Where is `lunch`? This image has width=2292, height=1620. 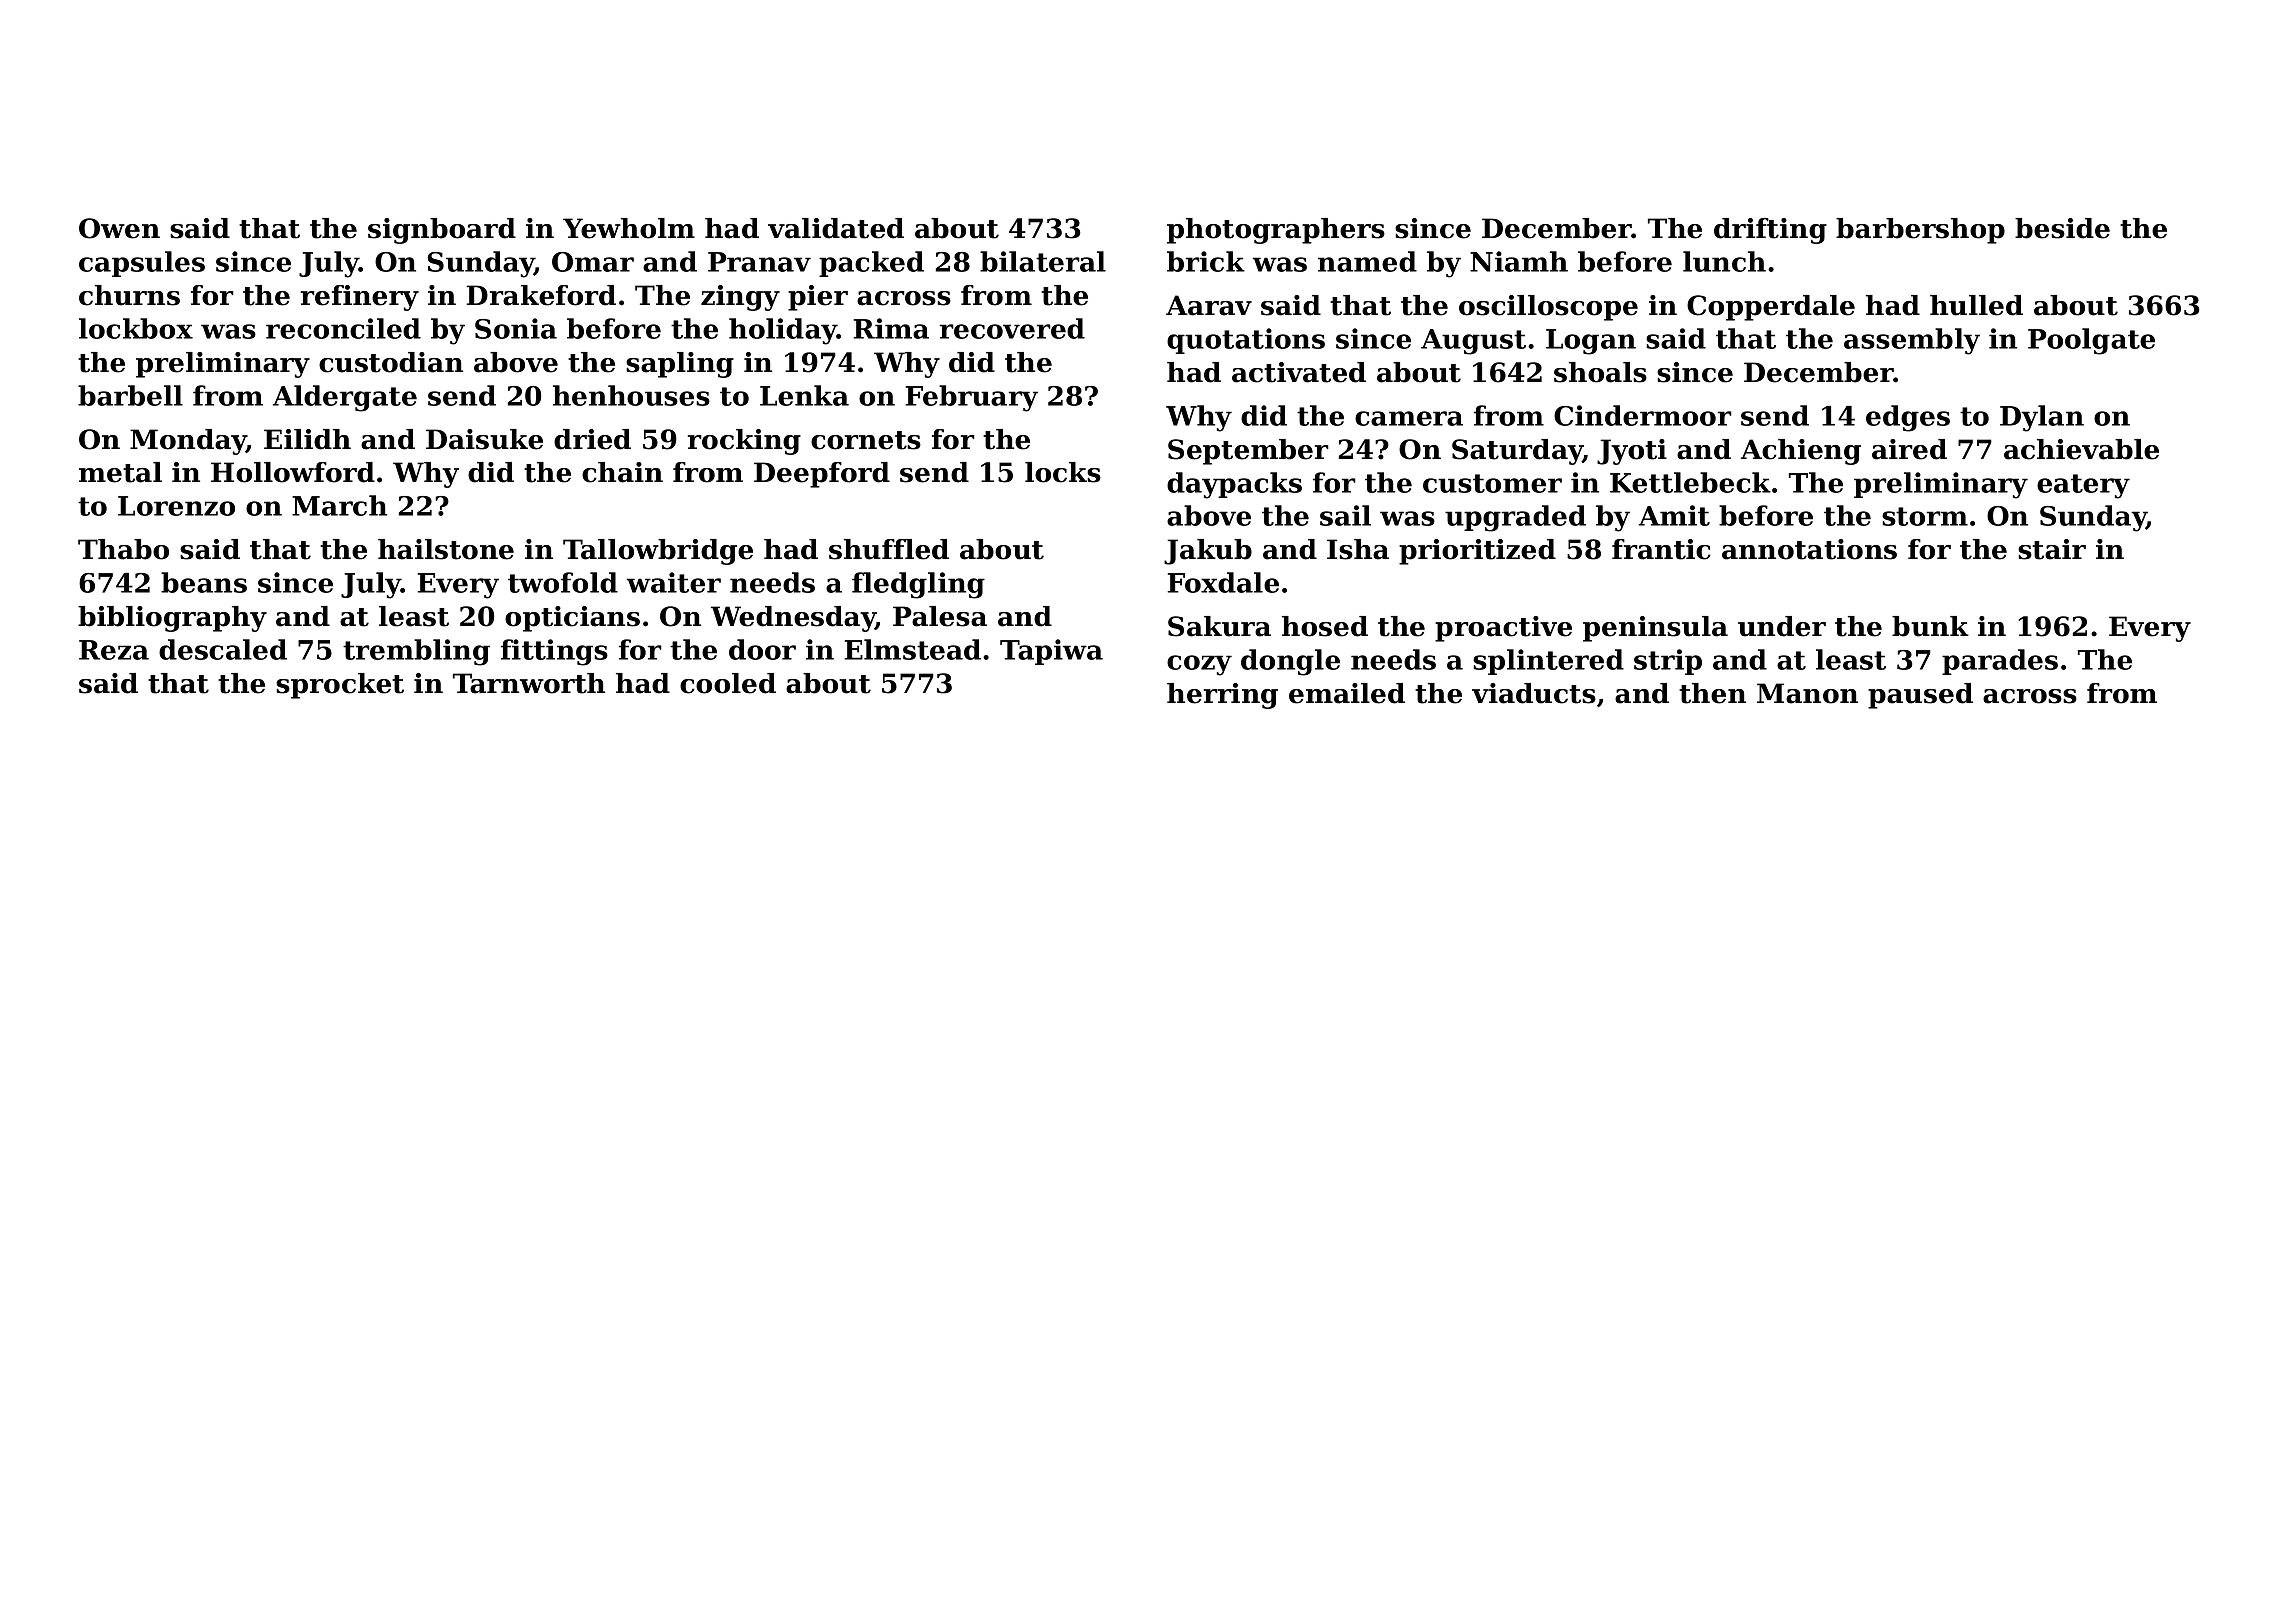
lunch is located at coordinates (1724, 261).
